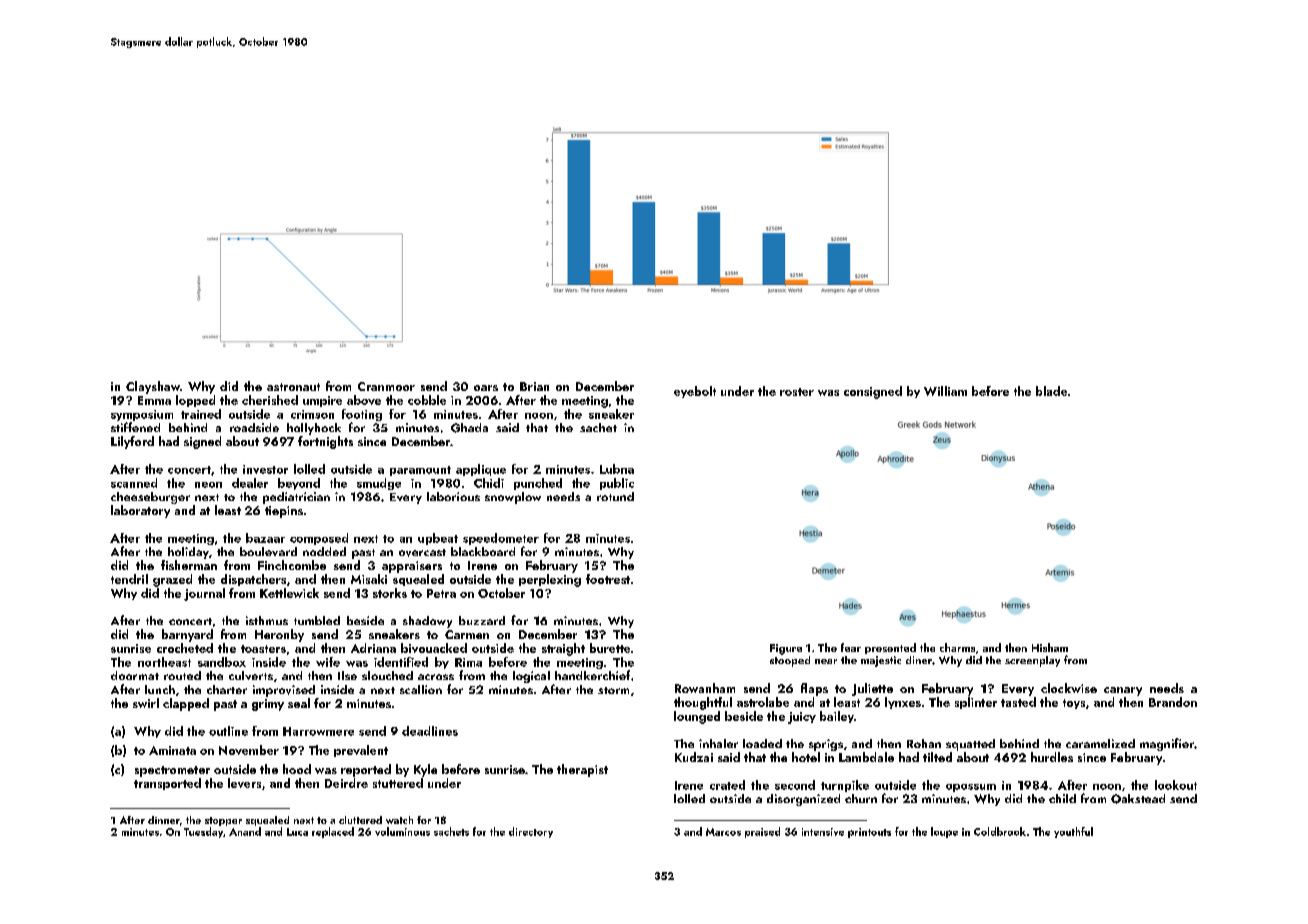 This image has width=1308, height=924. I want to click on blade, so click(1051, 391).
